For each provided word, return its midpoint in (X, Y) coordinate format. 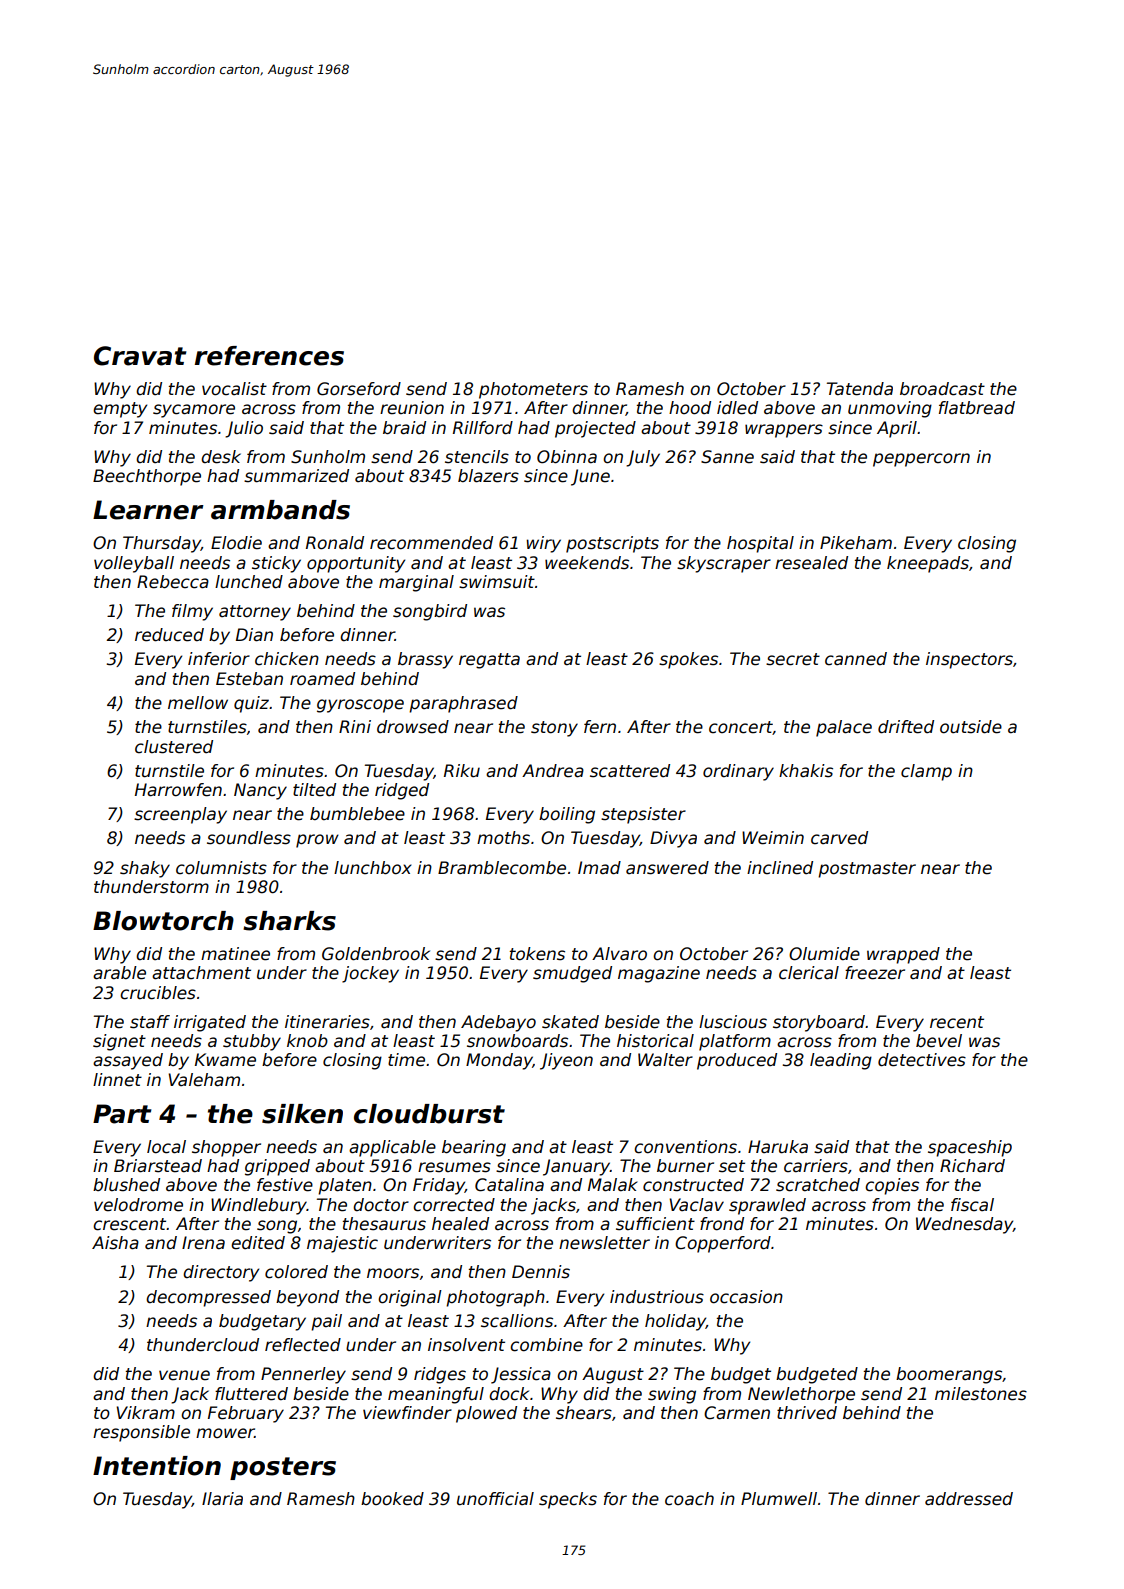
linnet (117, 1080)
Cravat (140, 356)
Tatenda (860, 389)
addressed (969, 1499)
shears (584, 1413)
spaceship (970, 1148)
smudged (572, 974)
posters (283, 1468)
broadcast (942, 389)
